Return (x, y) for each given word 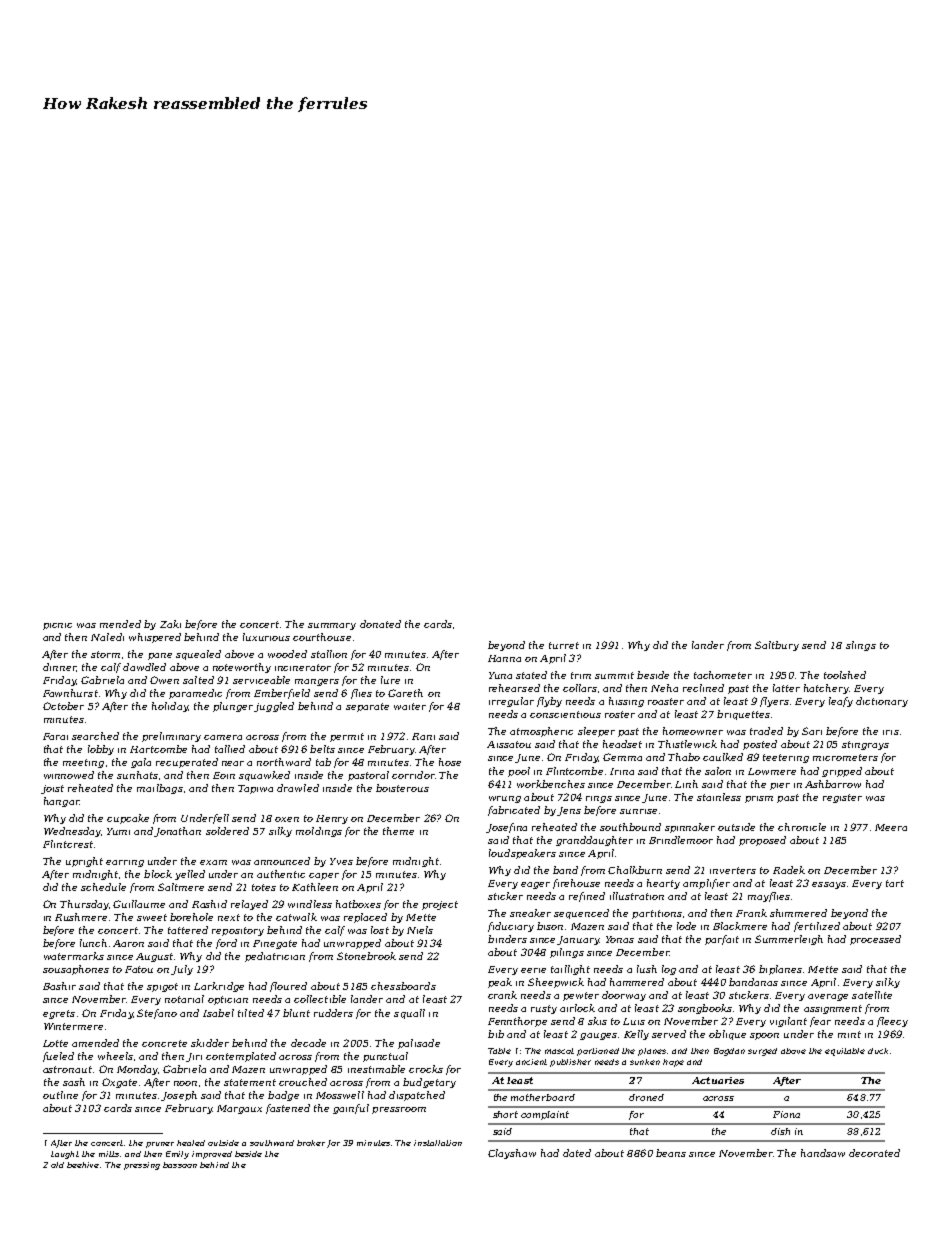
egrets (59, 1014)
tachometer (723, 675)
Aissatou (509, 744)
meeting (83, 763)
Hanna (504, 658)
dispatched (417, 1096)
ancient (531, 1062)
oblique (727, 1035)
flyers (774, 702)
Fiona (786, 1114)
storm (105, 654)
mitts (109, 1154)
